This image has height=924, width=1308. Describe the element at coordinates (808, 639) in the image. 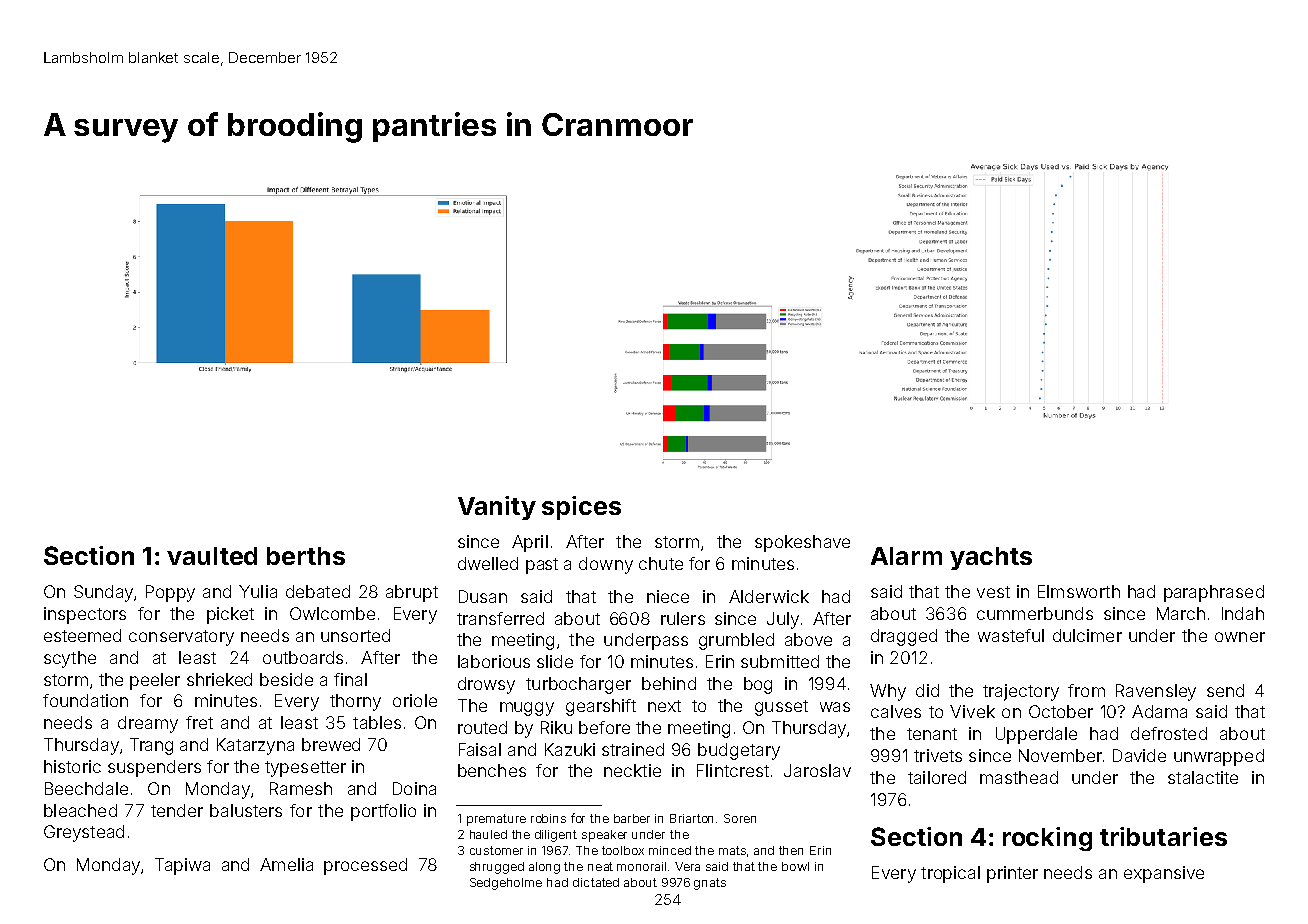

I see `above` at that location.
